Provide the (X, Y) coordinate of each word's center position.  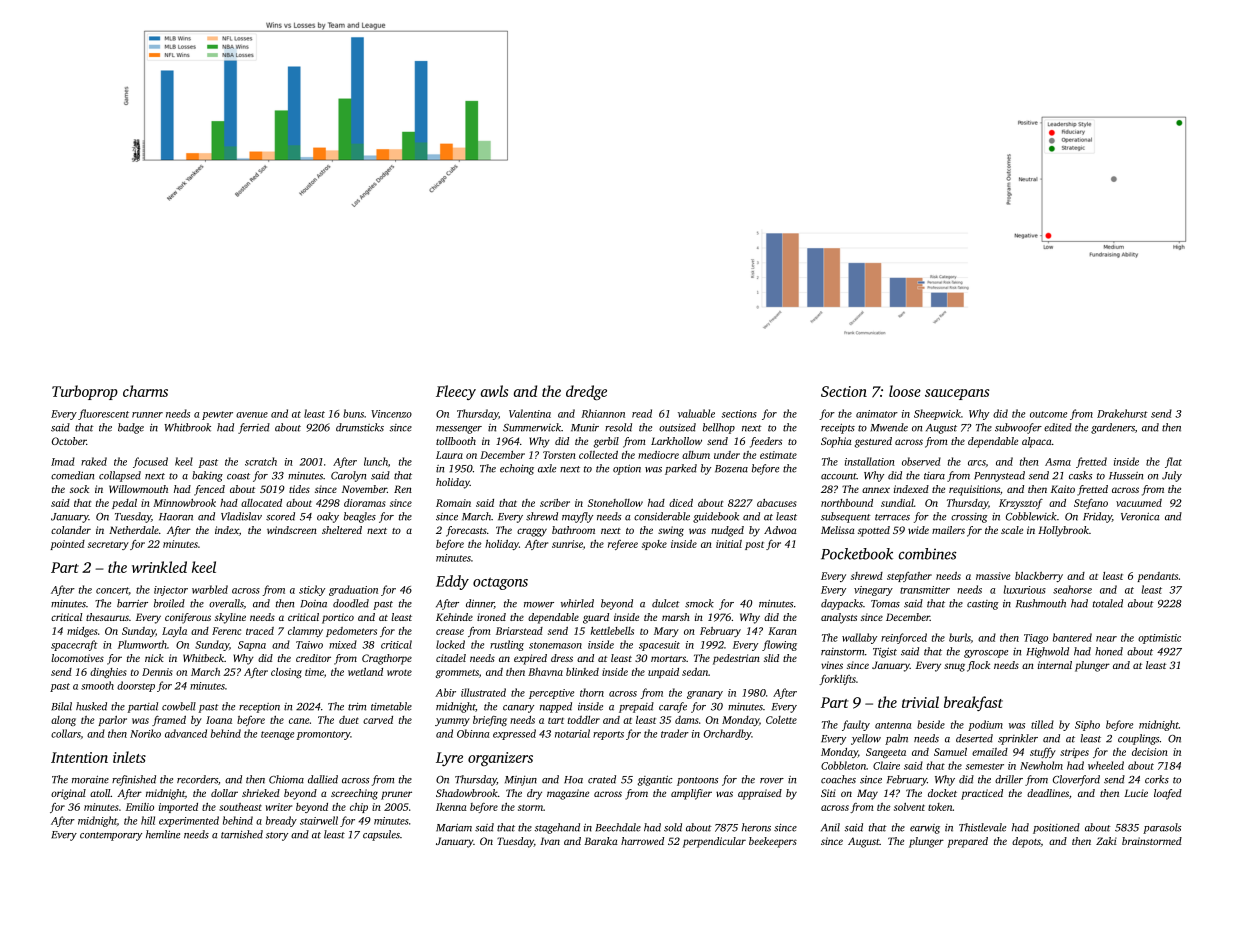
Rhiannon (603, 413)
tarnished (242, 834)
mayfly (577, 517)
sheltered (342, 530)
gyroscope (986, 654)
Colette (781, 720)
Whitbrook (187, 427)
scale (1012, 530)
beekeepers (773, 842)
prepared (967, 842)
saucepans (957, 394)
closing (286, 673)
